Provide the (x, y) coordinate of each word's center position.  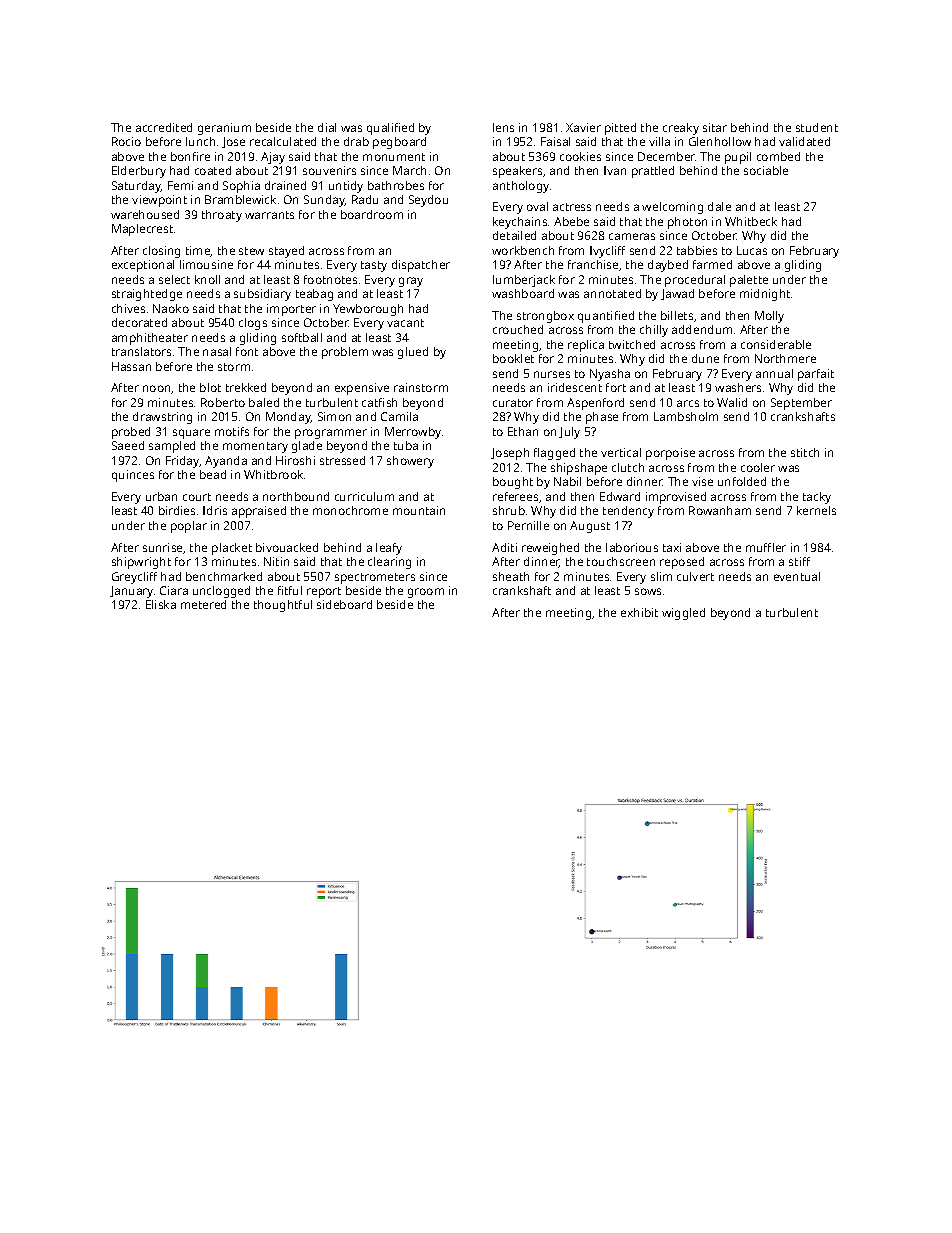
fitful (290, 590)
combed (778, 156)
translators (141, 351)
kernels (816, 510)
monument (394, 157)
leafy (389, 549)
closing (161, 252)
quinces (133, 476)
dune (705, 358)
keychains (520, 223)
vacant (405, 323)
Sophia (241, 187)
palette (749, 281)
